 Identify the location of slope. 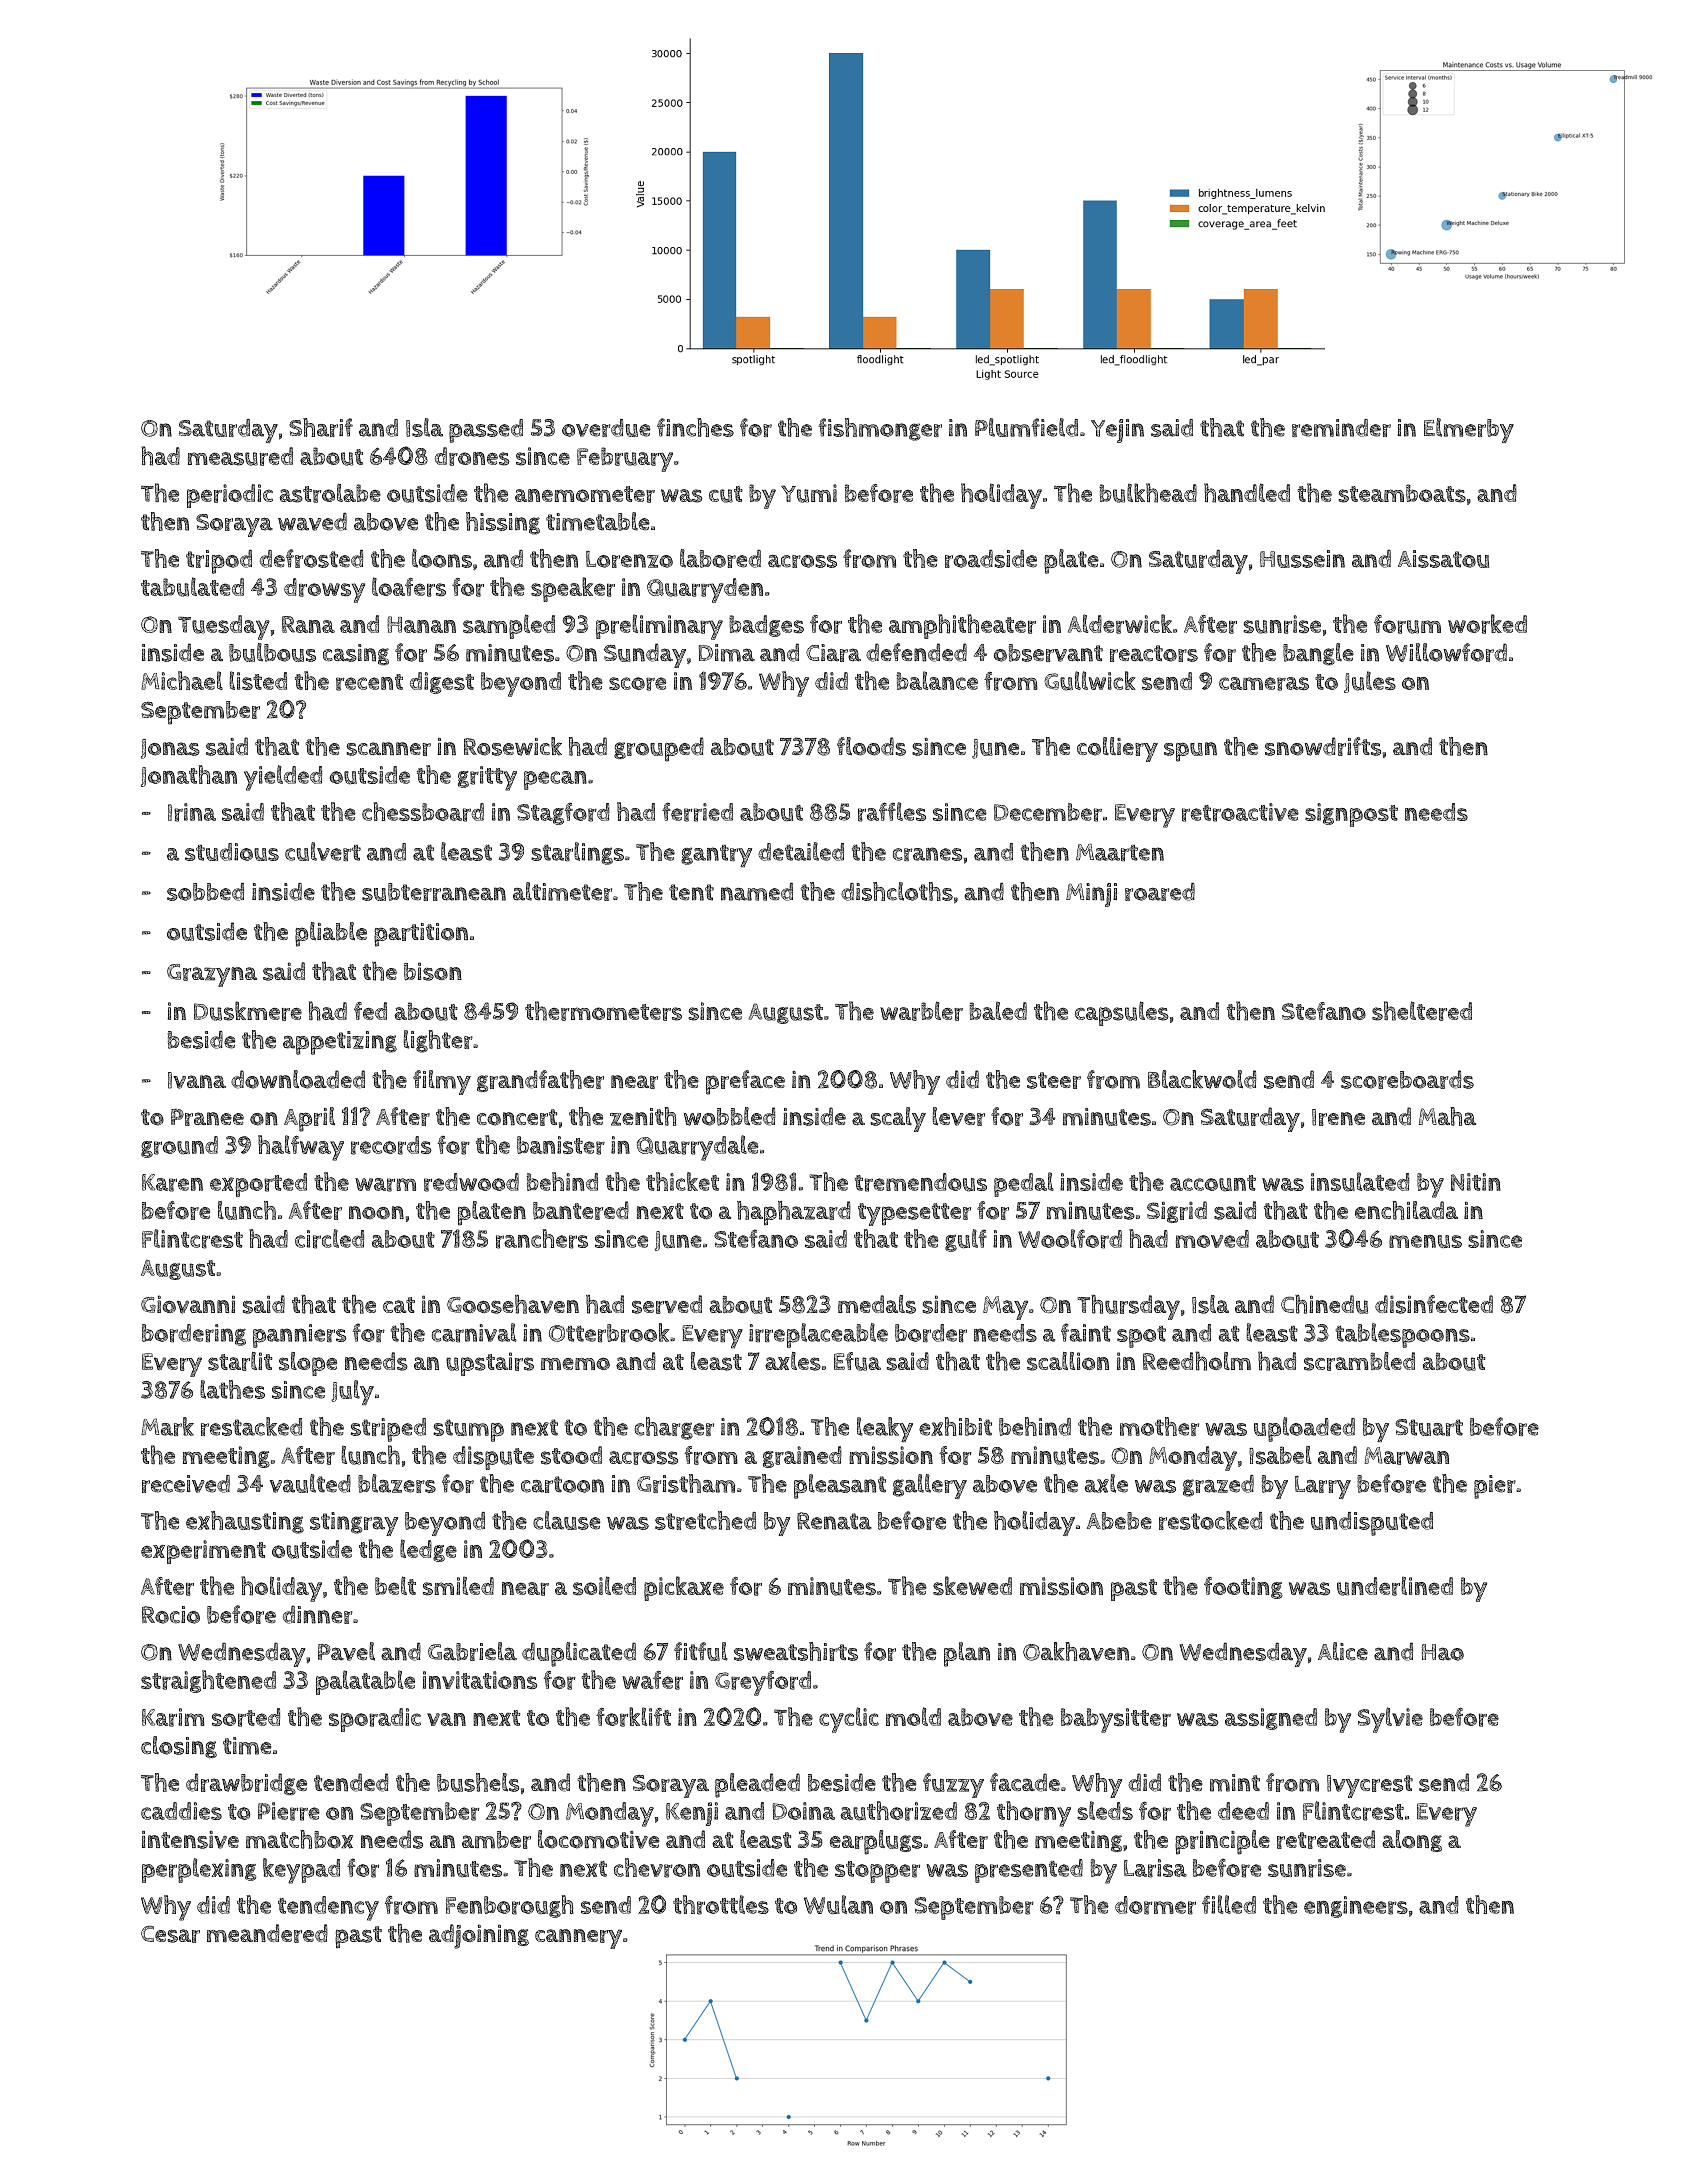
(308, 1364).
